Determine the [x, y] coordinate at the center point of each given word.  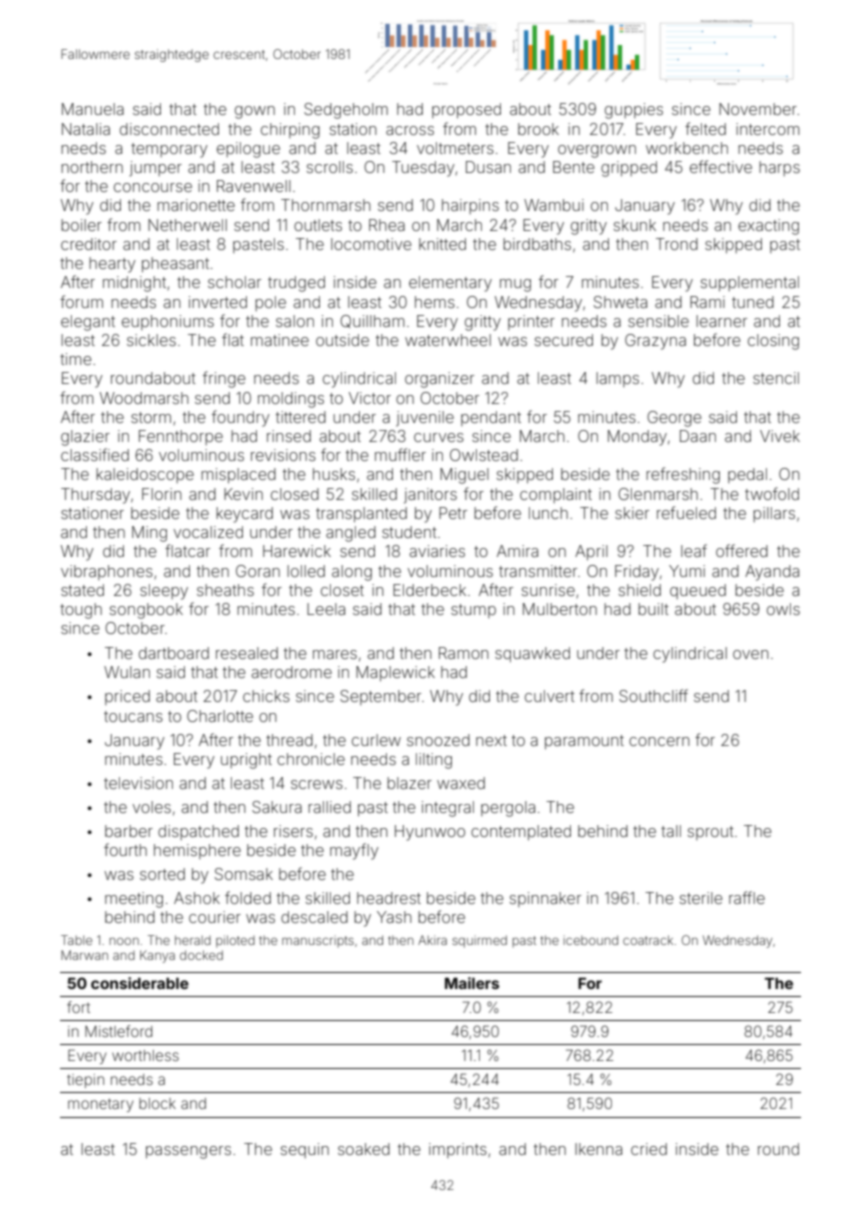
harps [779, 168]
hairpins [470, 206]
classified [95, 454]
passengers [188, 1152]
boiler [81, 225]
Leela [326, 609]
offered [742, 550]
